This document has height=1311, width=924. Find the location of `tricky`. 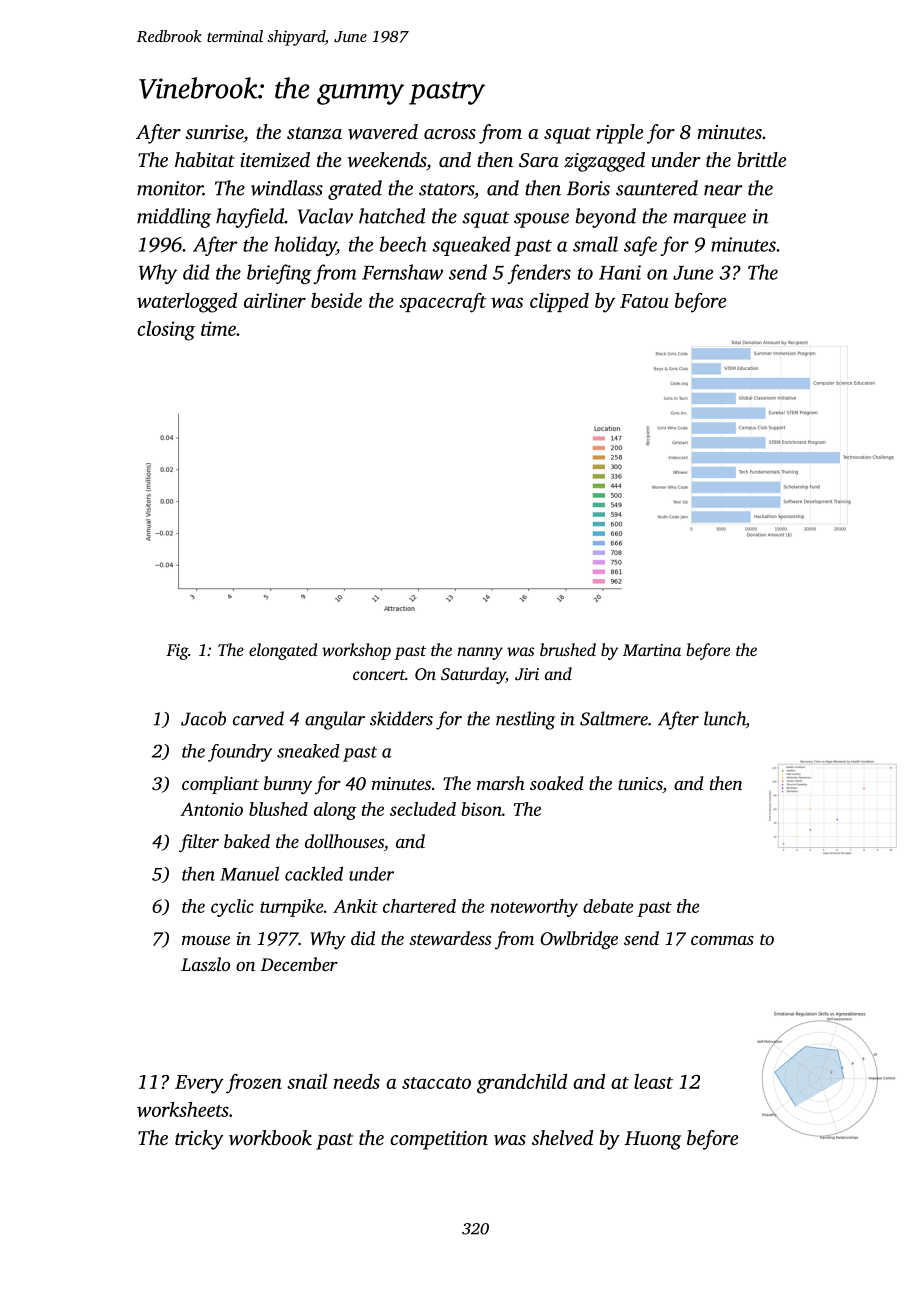

tricky is located at coordinates (199, 1140).
